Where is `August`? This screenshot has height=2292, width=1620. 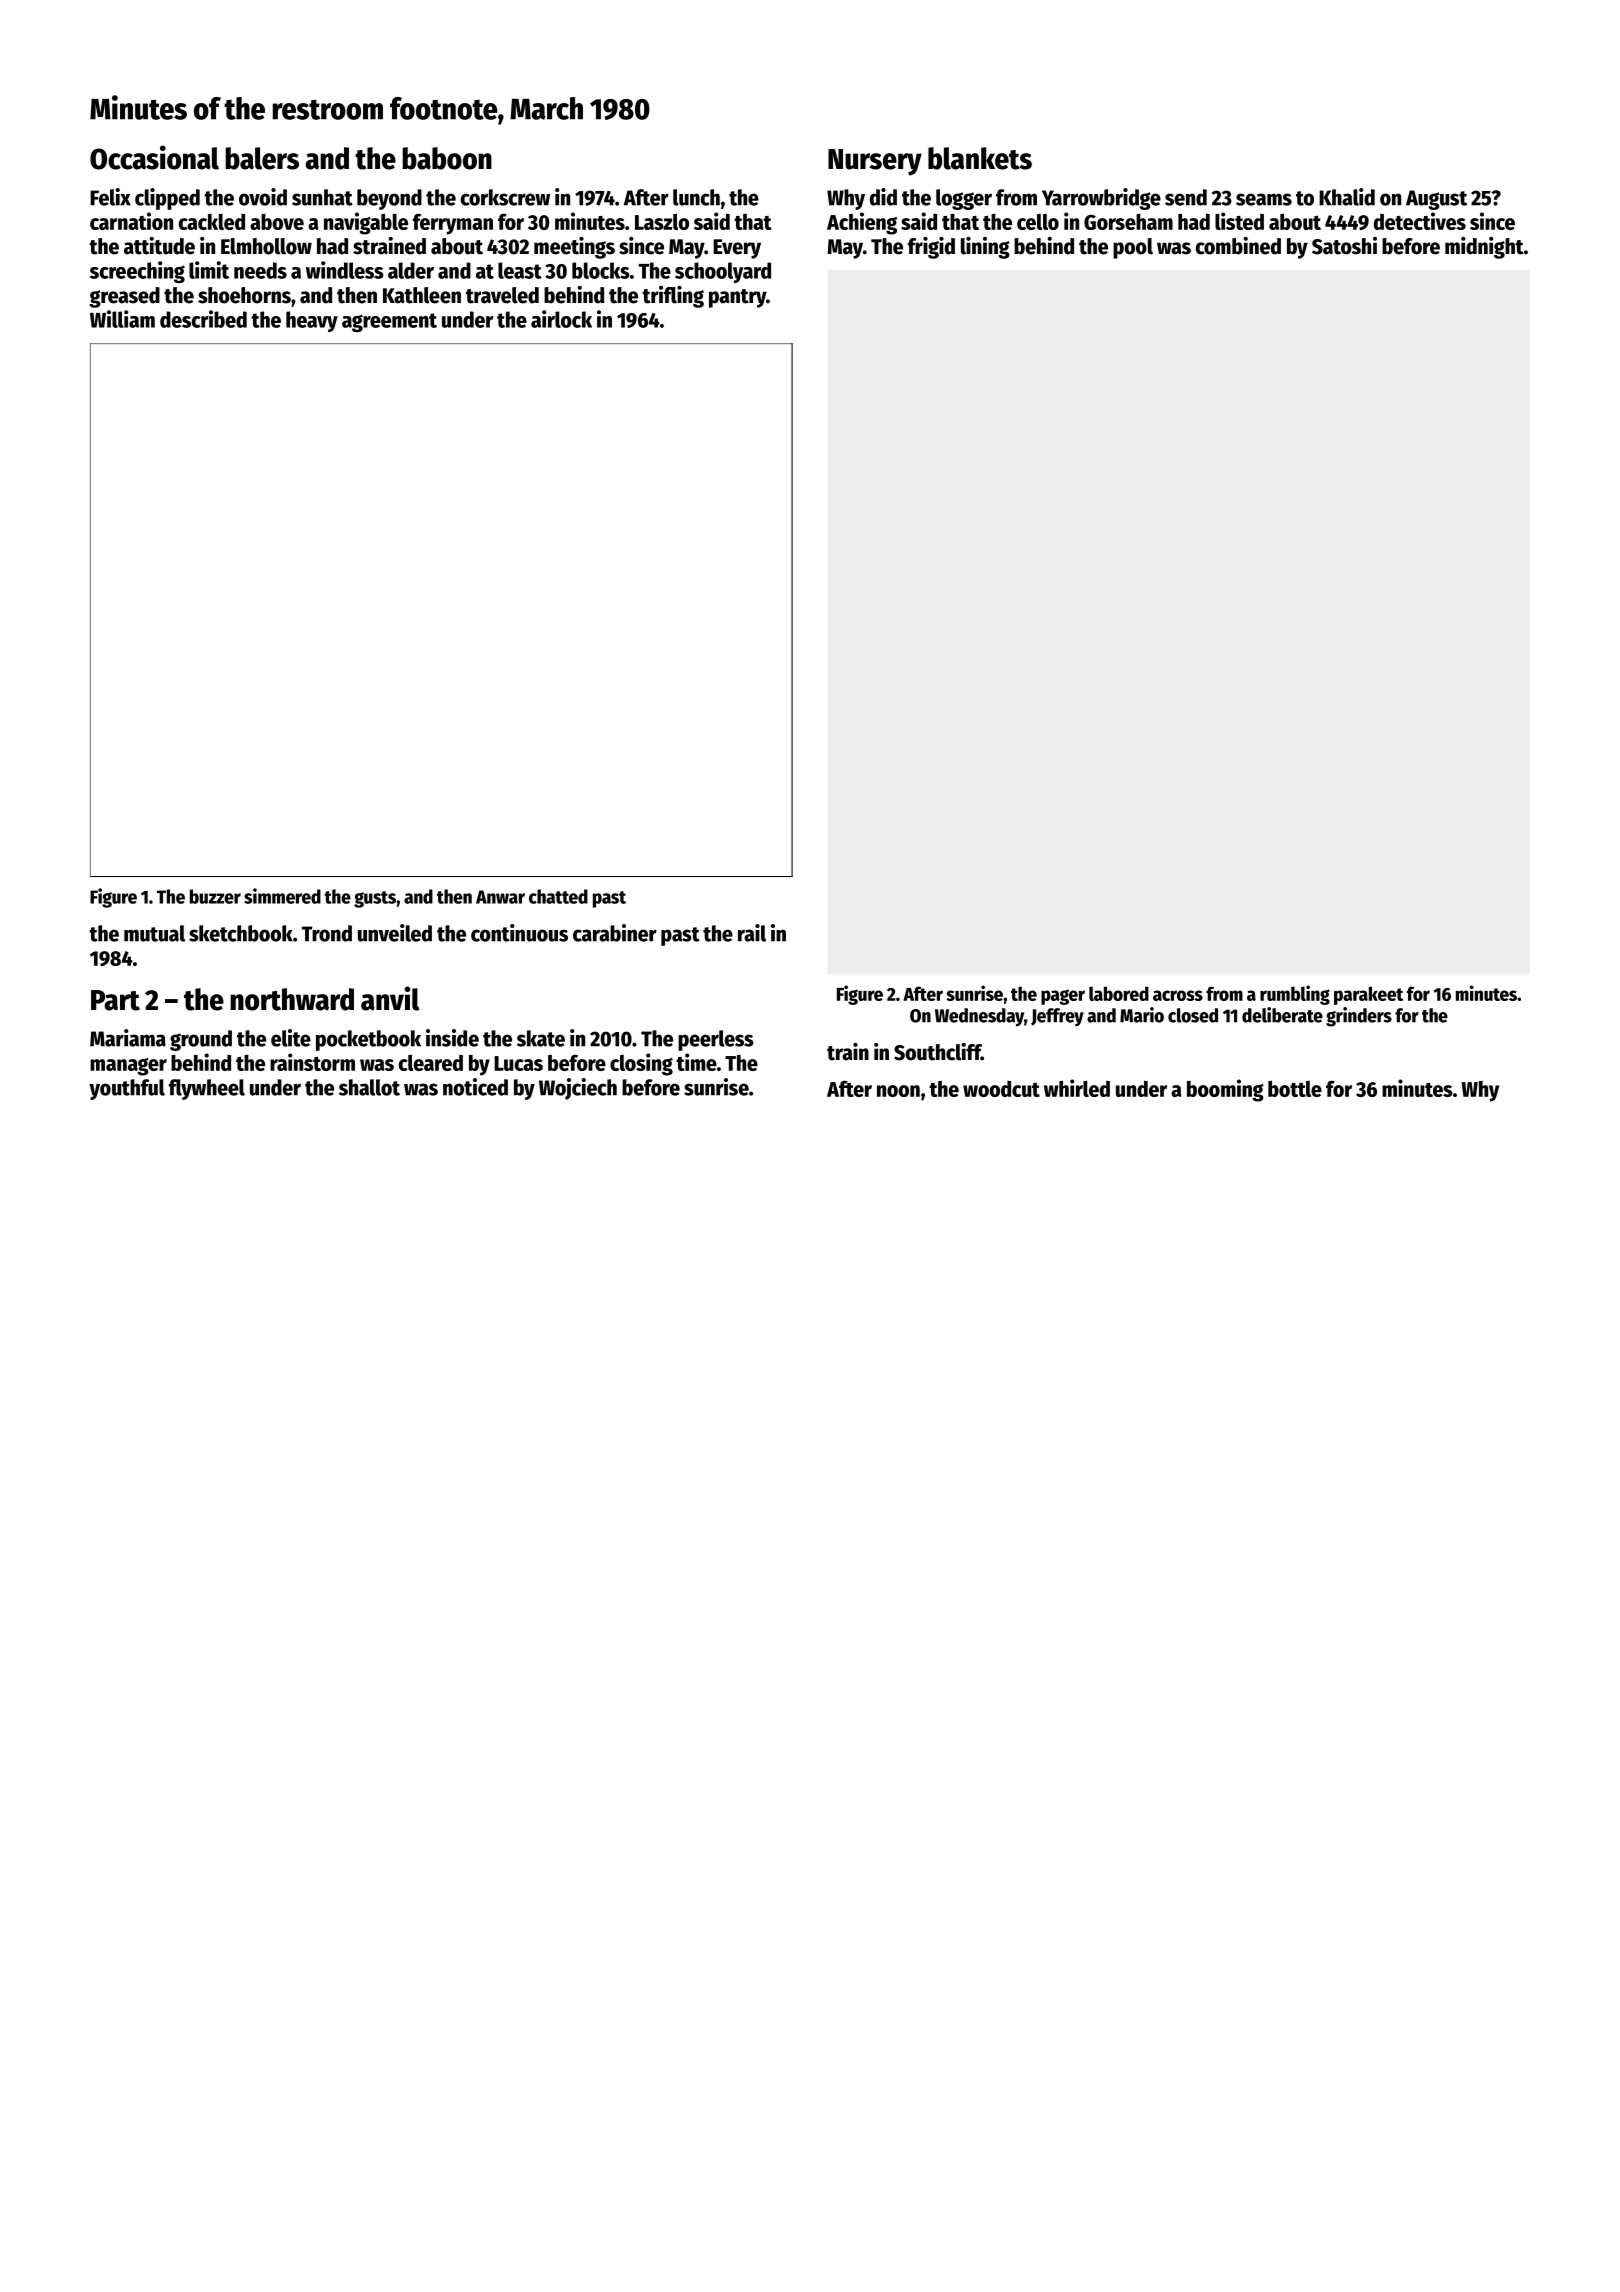
August is located at coordinates (1436, 200).
